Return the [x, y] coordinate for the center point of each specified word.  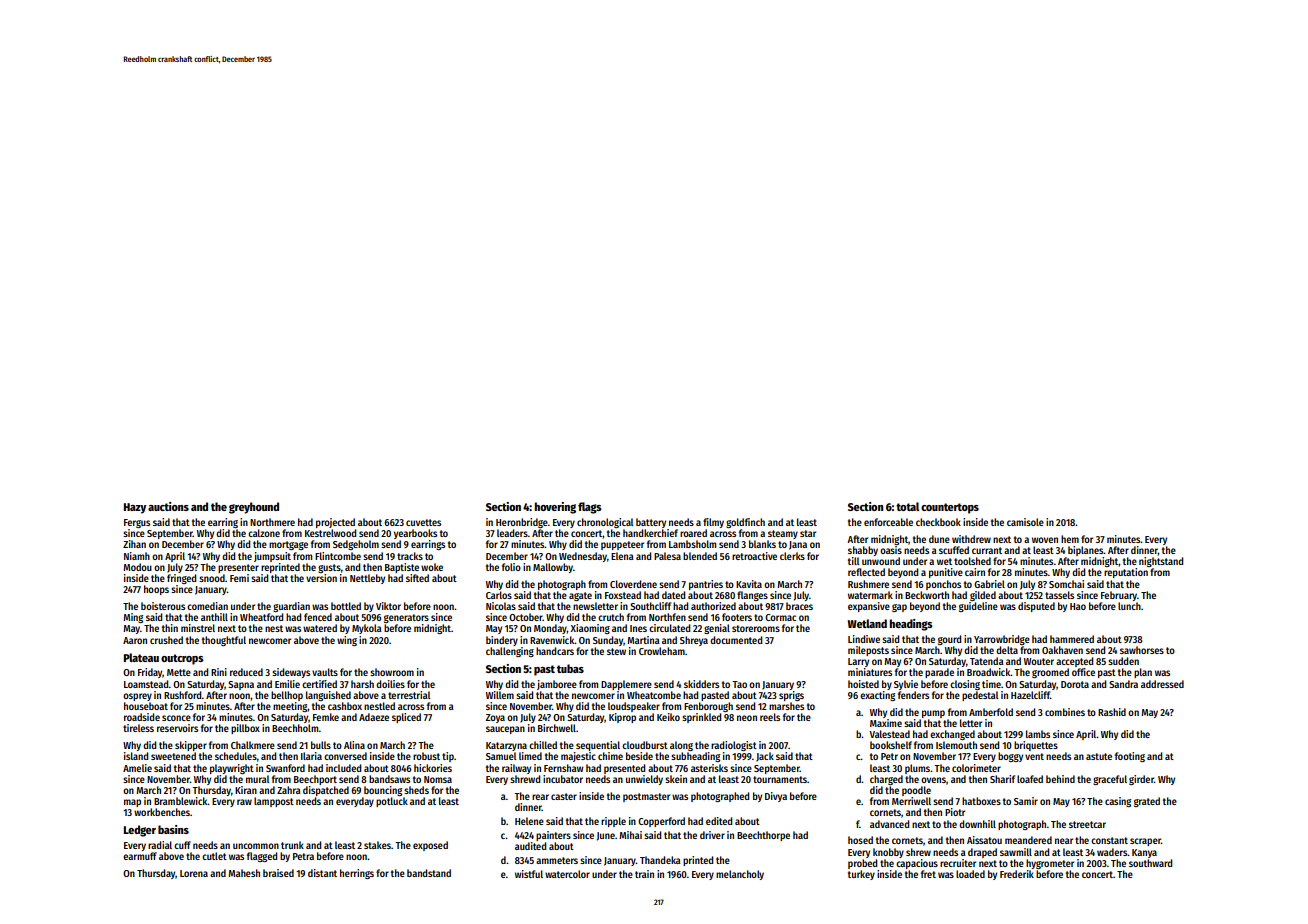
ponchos [943, 585]
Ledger [140, 831]
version [321, 578]
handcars [555, 651]
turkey [861, 875]
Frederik [1017, 874]
